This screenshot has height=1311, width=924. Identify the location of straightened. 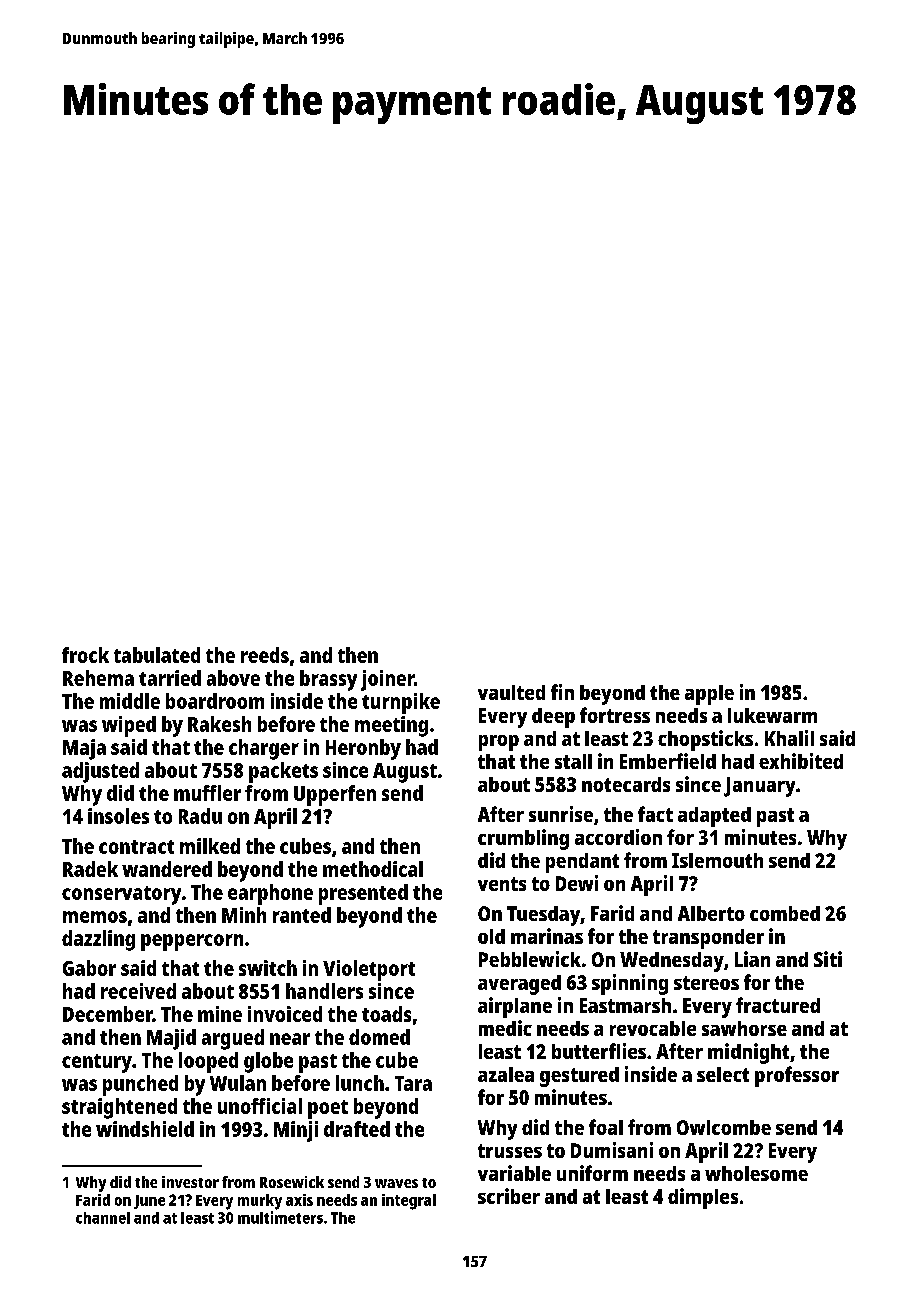
(119, 1108).
